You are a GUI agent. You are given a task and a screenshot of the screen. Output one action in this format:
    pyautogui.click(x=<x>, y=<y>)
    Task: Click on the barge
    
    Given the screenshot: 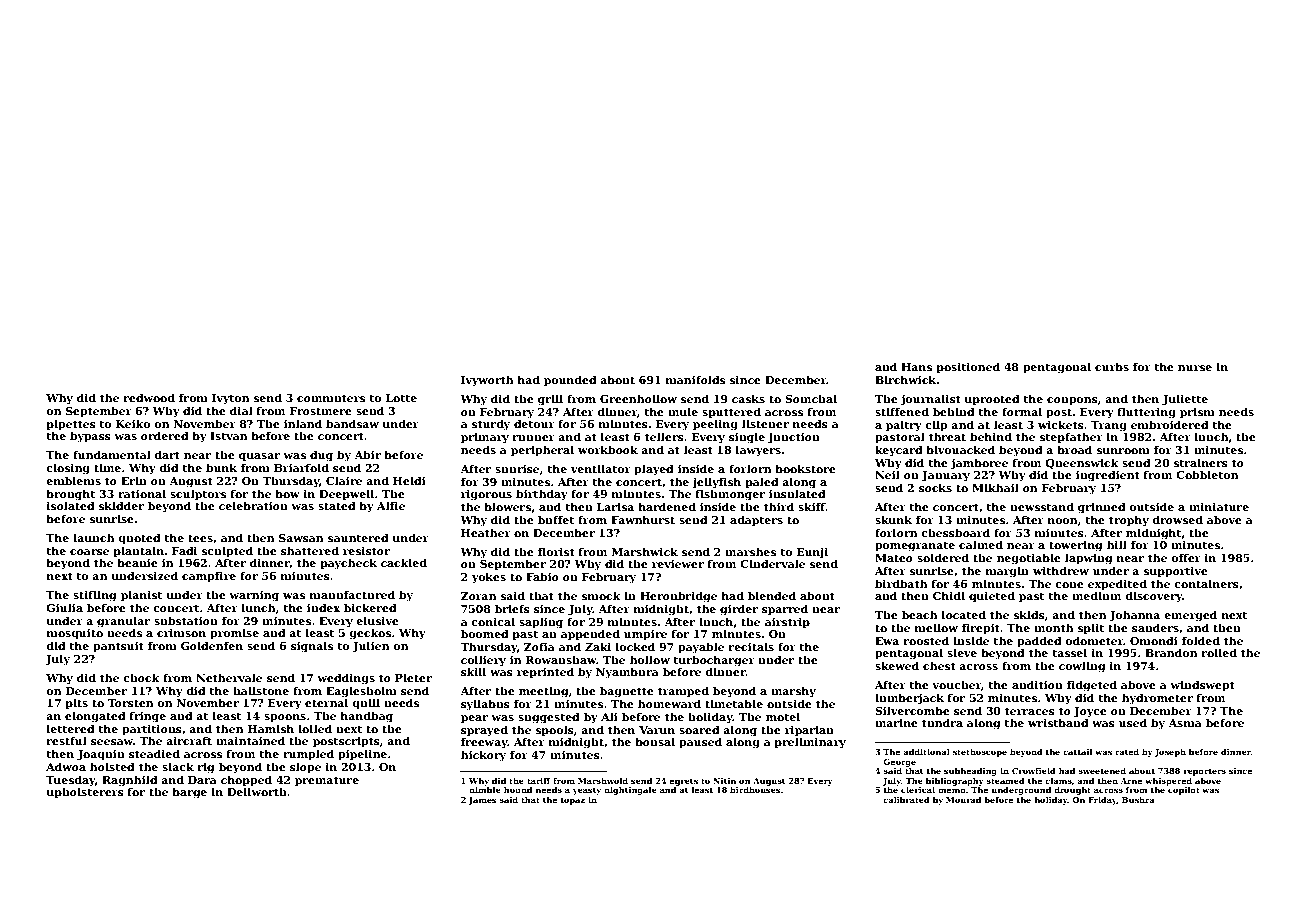 What is the action you would take?
    pyautogui.click(x=189, y=793)
